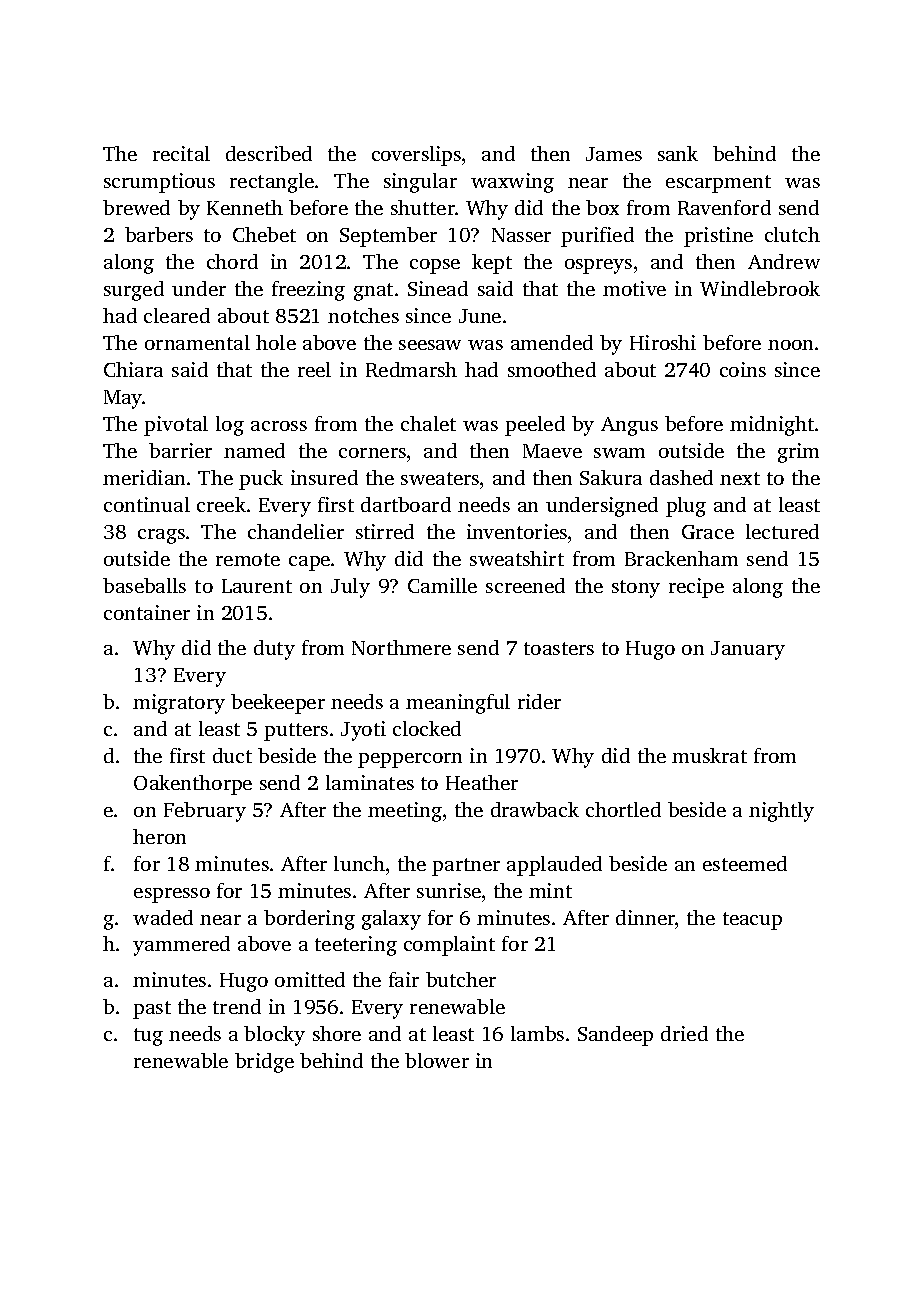 This document has width=924, height=1311. What do you see at coordinates (152, 1010) in the document?
I see `past` at bounding box center [152, 1010].
